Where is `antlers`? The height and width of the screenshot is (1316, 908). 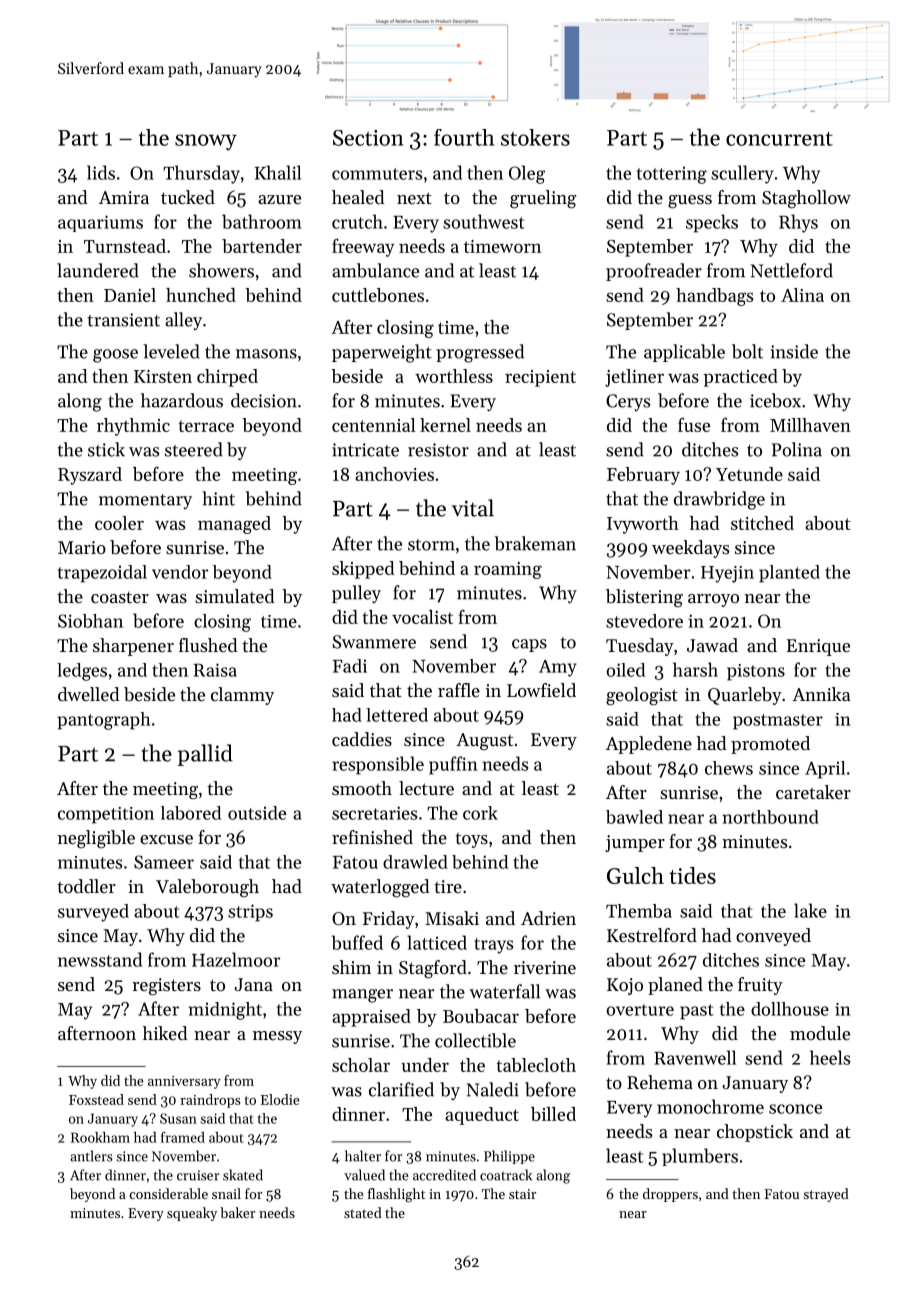
antlers is located at coordinates (91, 1156).
